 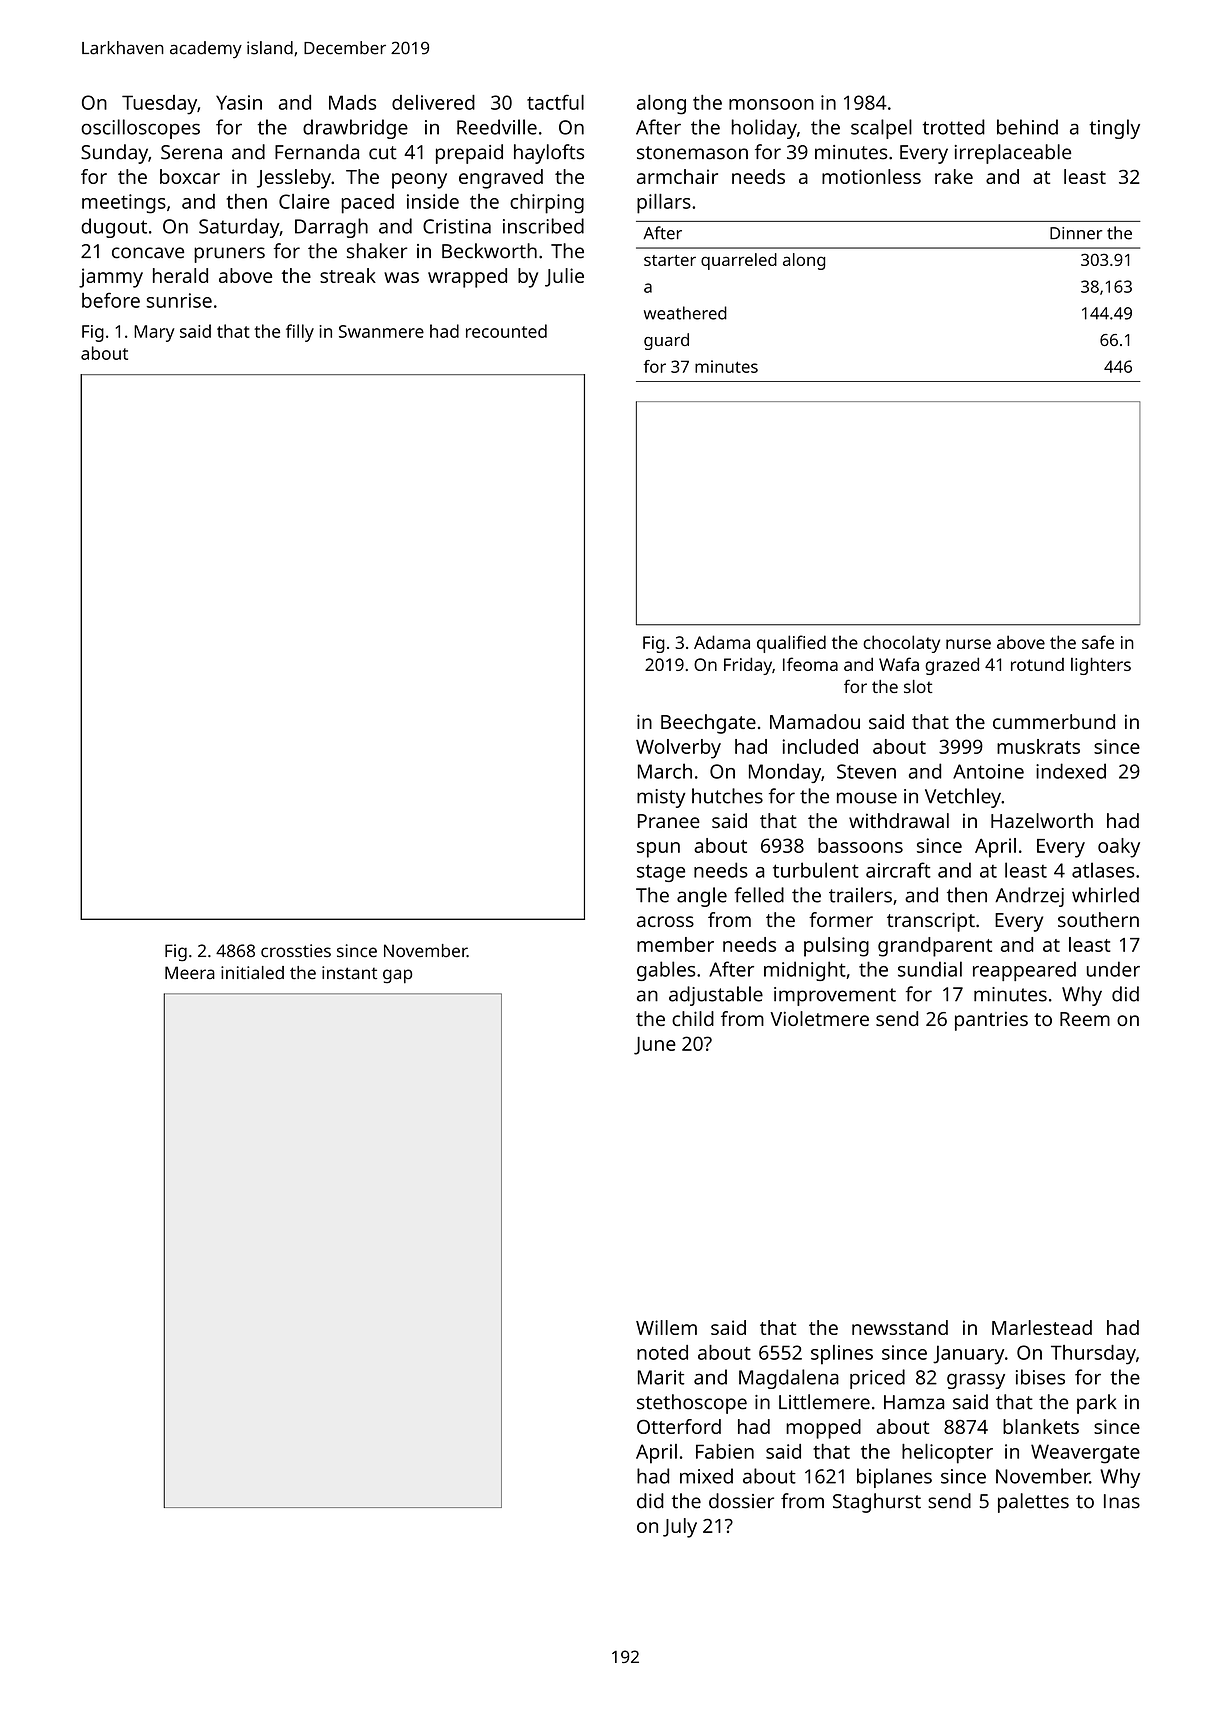 What do you see at coordinates (506, 331) in the page?
I see `recounted` at bounding box center [506, 331].
